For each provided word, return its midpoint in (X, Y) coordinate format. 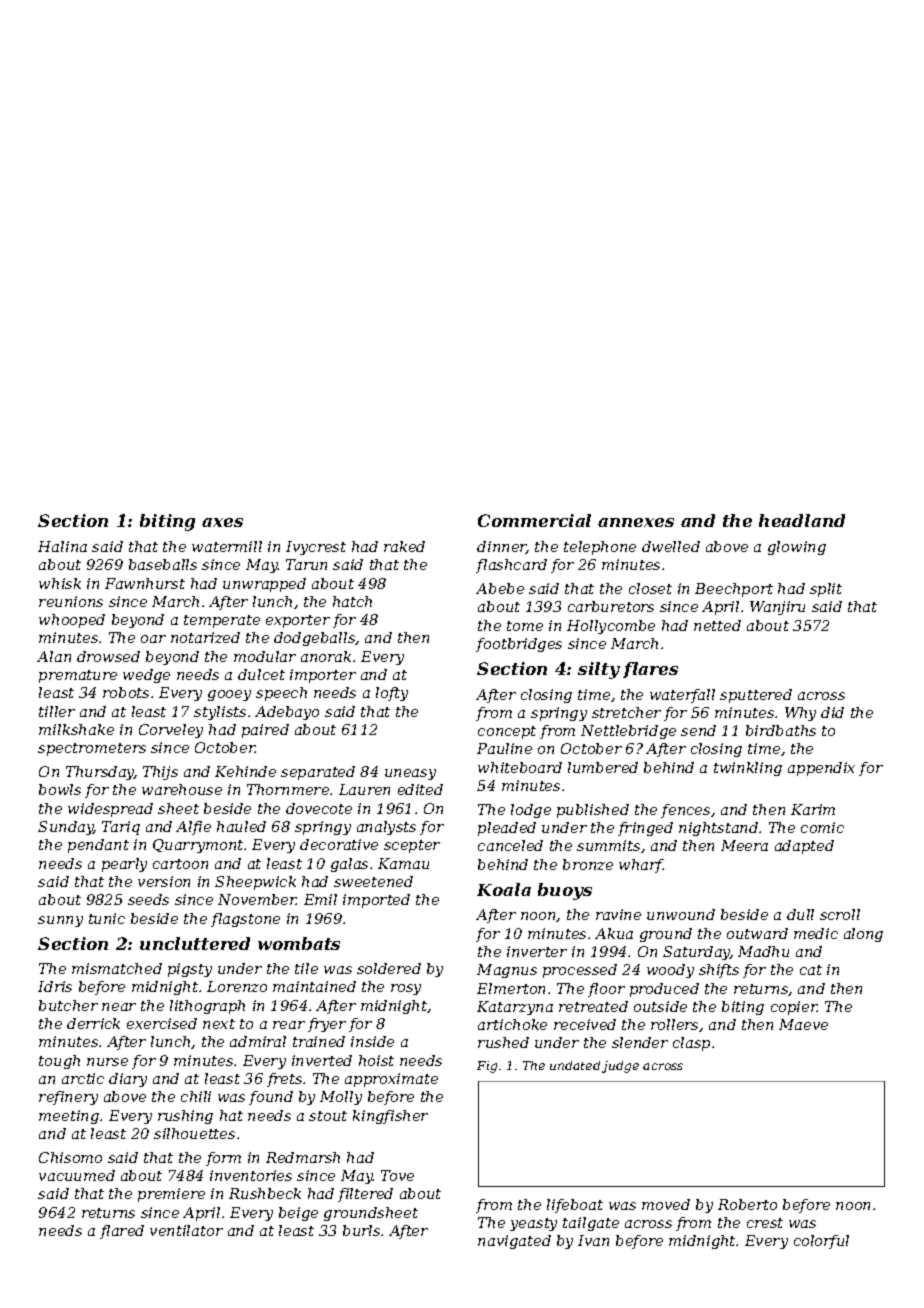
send (698, 730)
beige (298, 1214)
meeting (69, 1117)
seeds (148, 899)
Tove (397, 1175)
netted (717, 625)
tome (525, 626)
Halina (62, 546)
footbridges (519, 645)
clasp (691, 1044)
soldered (389, 968)
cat (811, 970)
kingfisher (390, 1117)
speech (281, 694)
